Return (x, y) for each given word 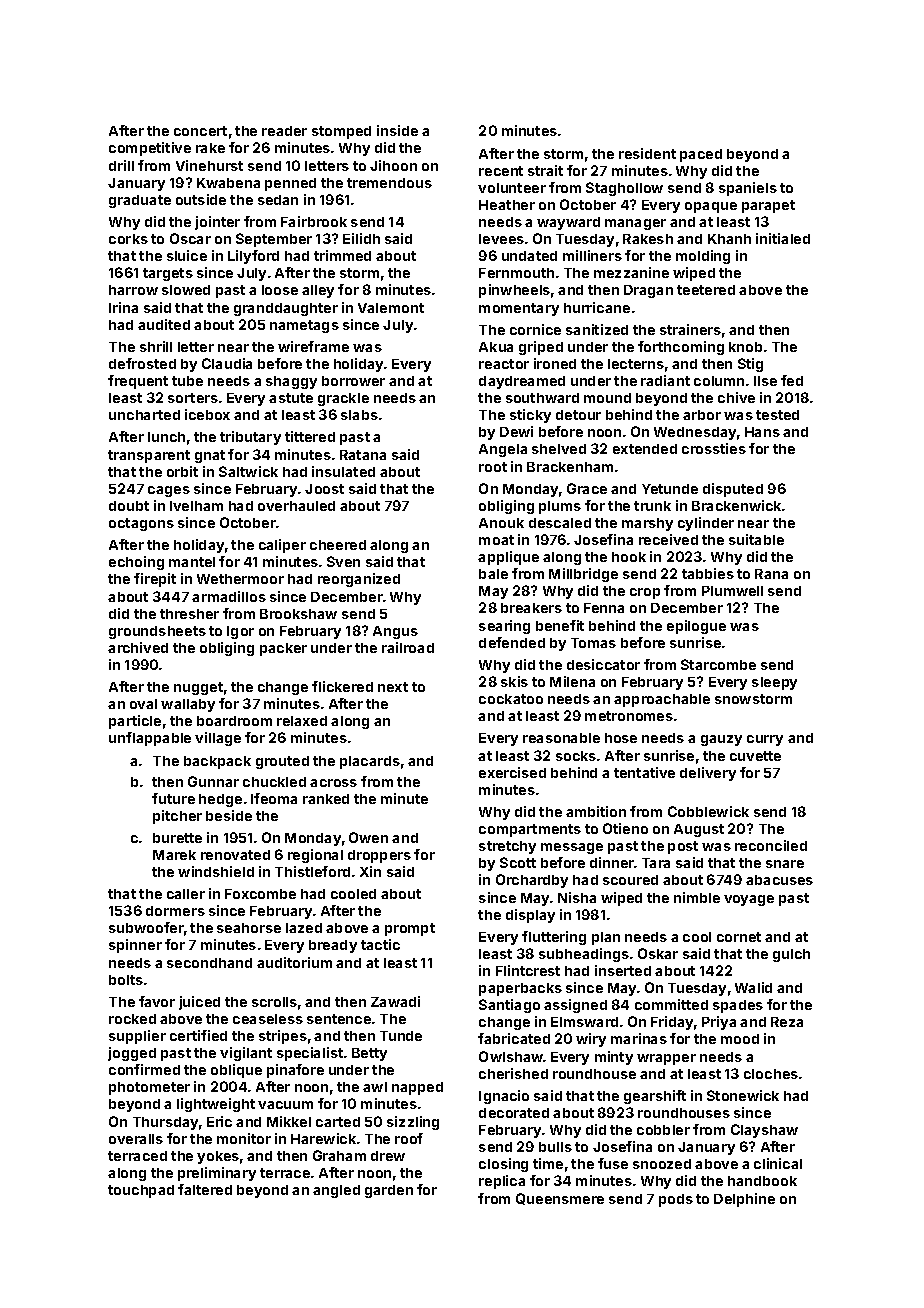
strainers (690, 329)
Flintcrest (528, 970)
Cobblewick (708, 811)
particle (135, 722)
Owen (368, 837)
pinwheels (514, 291)
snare (785, 864)
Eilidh (361, 238)
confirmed (144, 1069)
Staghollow (624, 189)
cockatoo (511, 699)
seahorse (249, 928)
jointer (217, 223)
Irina (123, 307)
